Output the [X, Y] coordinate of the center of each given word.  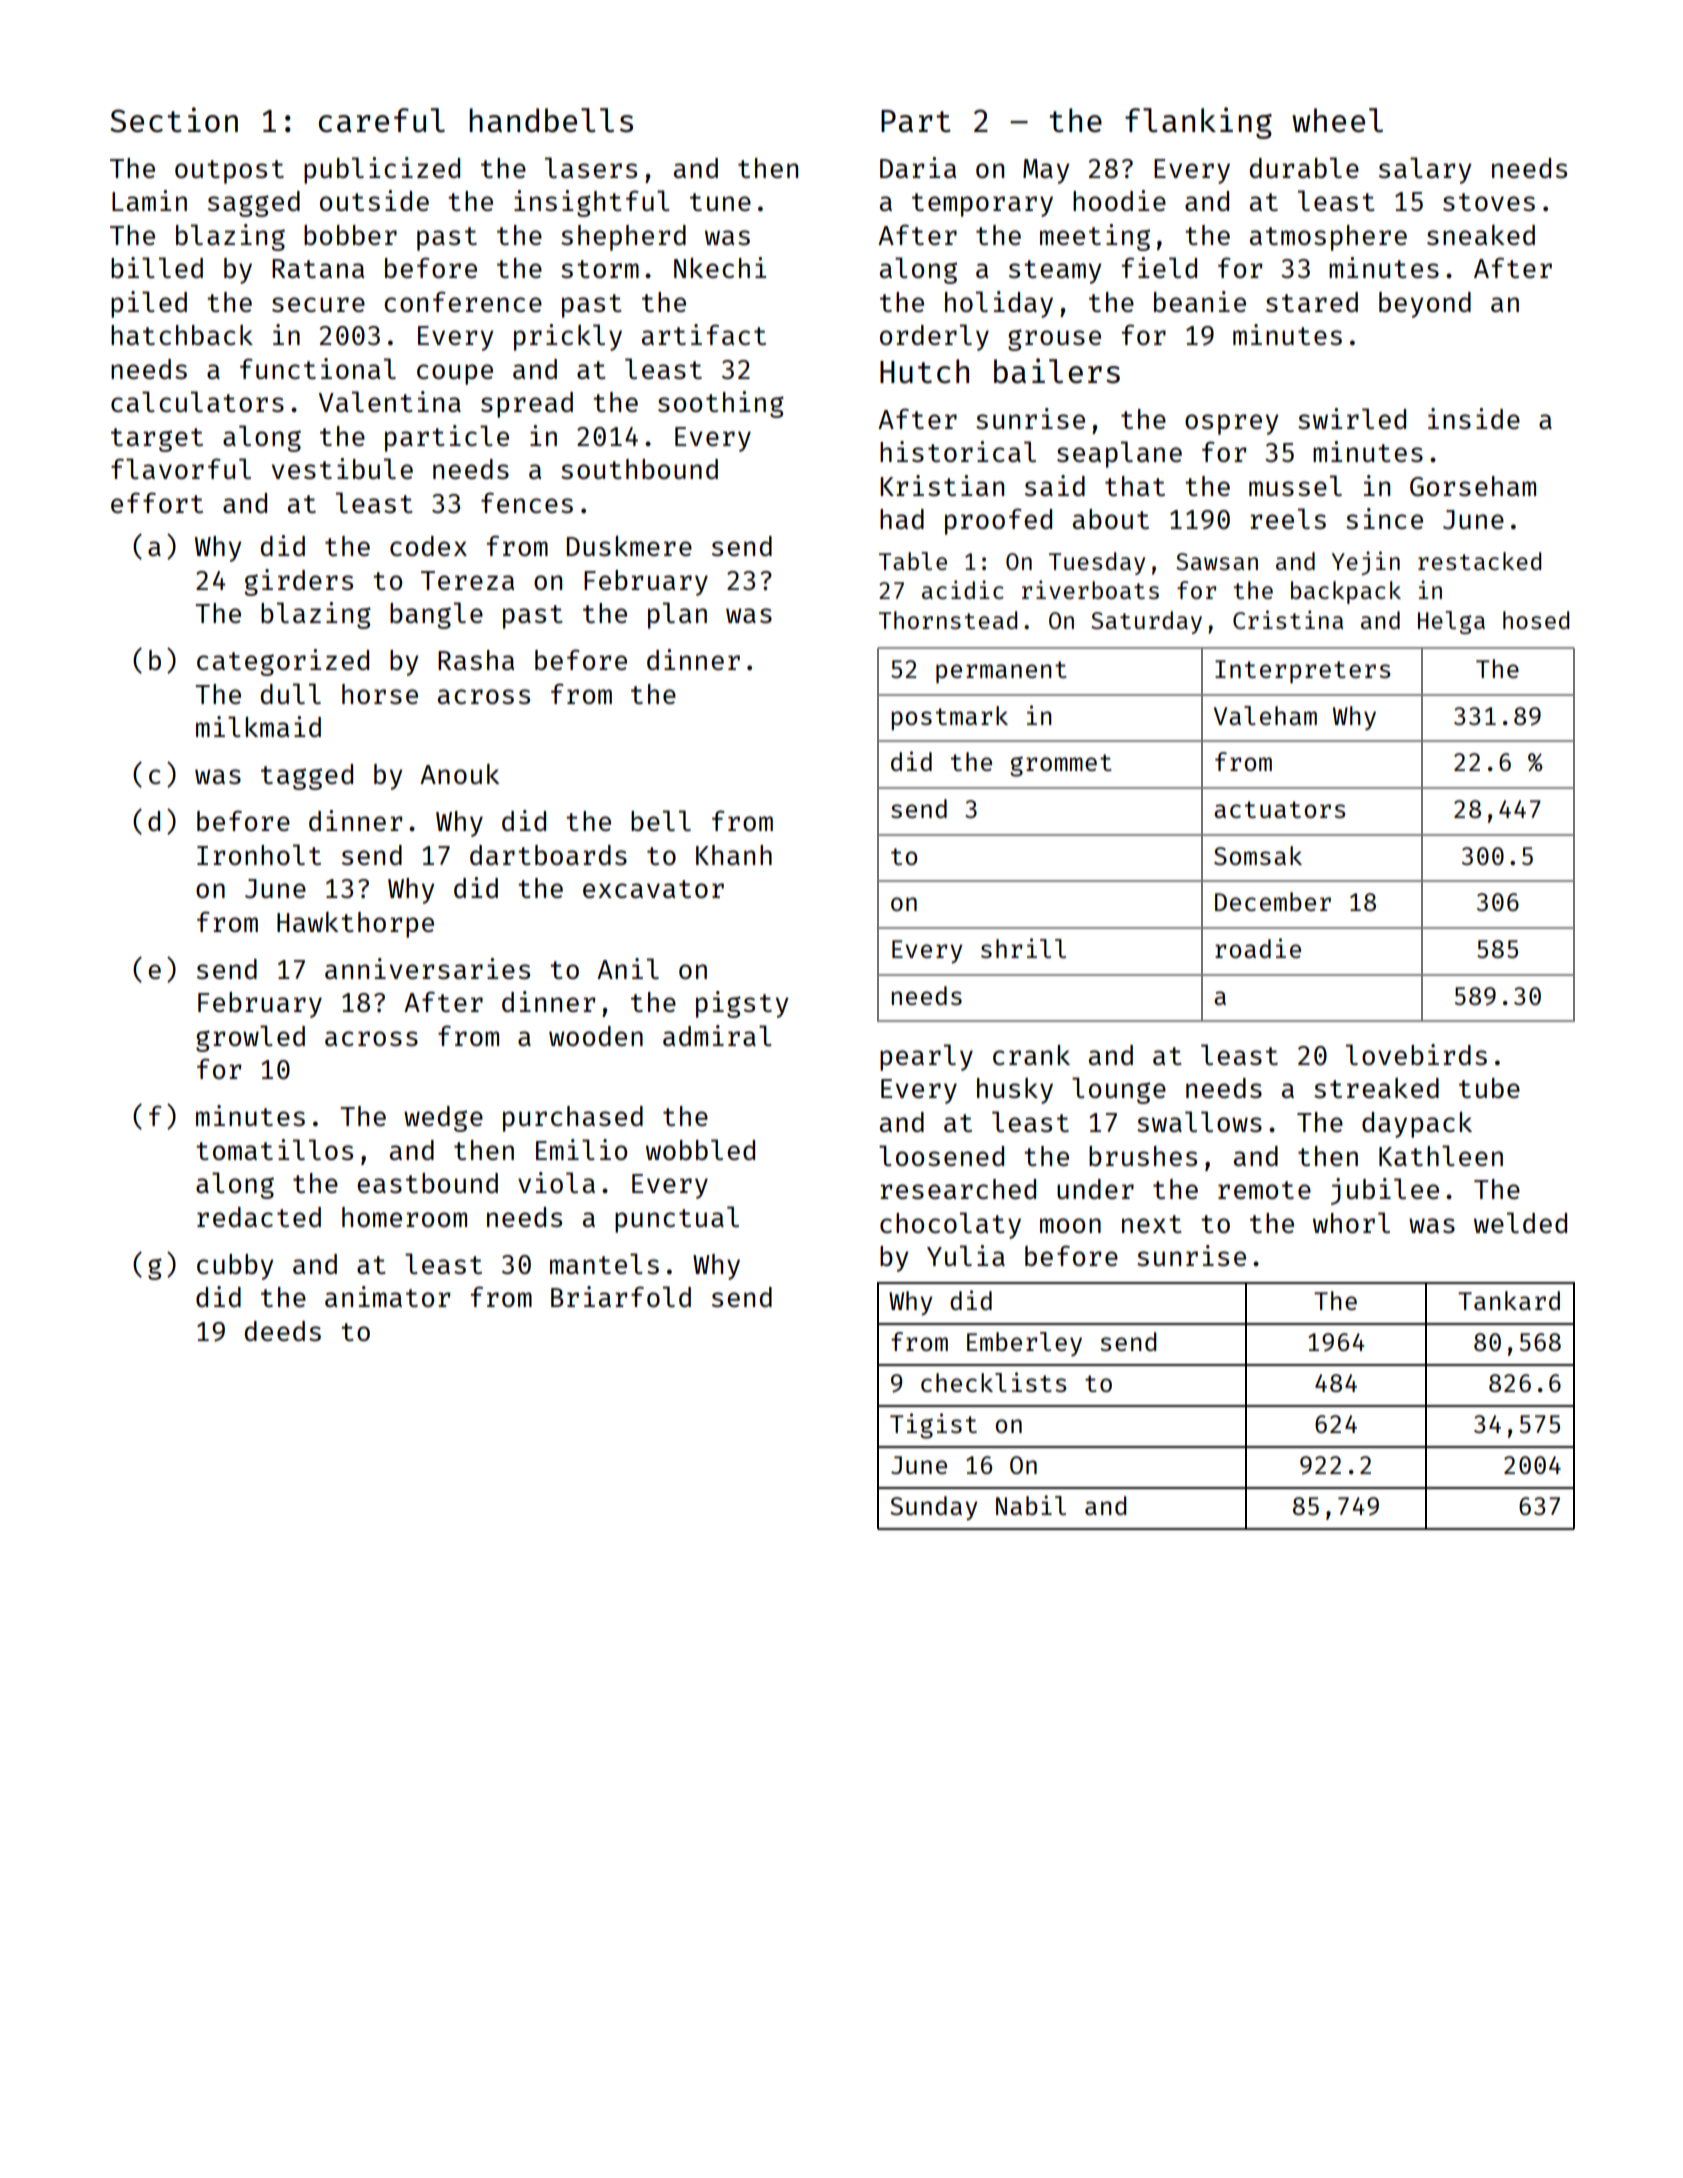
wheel [1337, 120]
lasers [591, 167]
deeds [283, 1331]
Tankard [1509, 1300]
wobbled [700, 1149]
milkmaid [258, 726]
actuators [1279, 809]
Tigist [933, 1426]
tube [1489, 1088]
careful [382, 120]
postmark [949, 718]
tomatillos [274, 1149]
